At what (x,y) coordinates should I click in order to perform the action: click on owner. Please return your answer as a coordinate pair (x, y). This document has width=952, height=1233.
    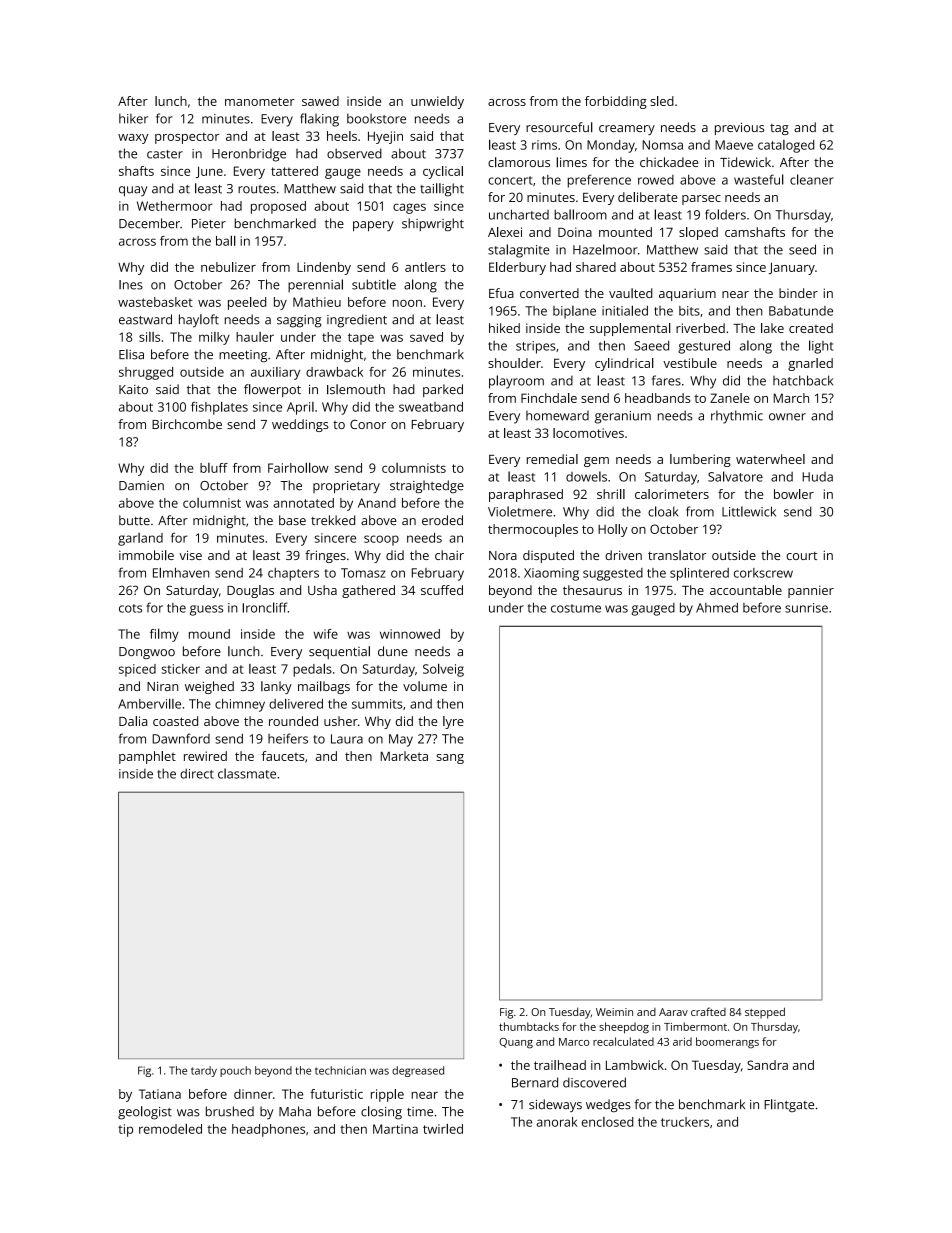
    Looking at the image, I should click on (787, 417).
